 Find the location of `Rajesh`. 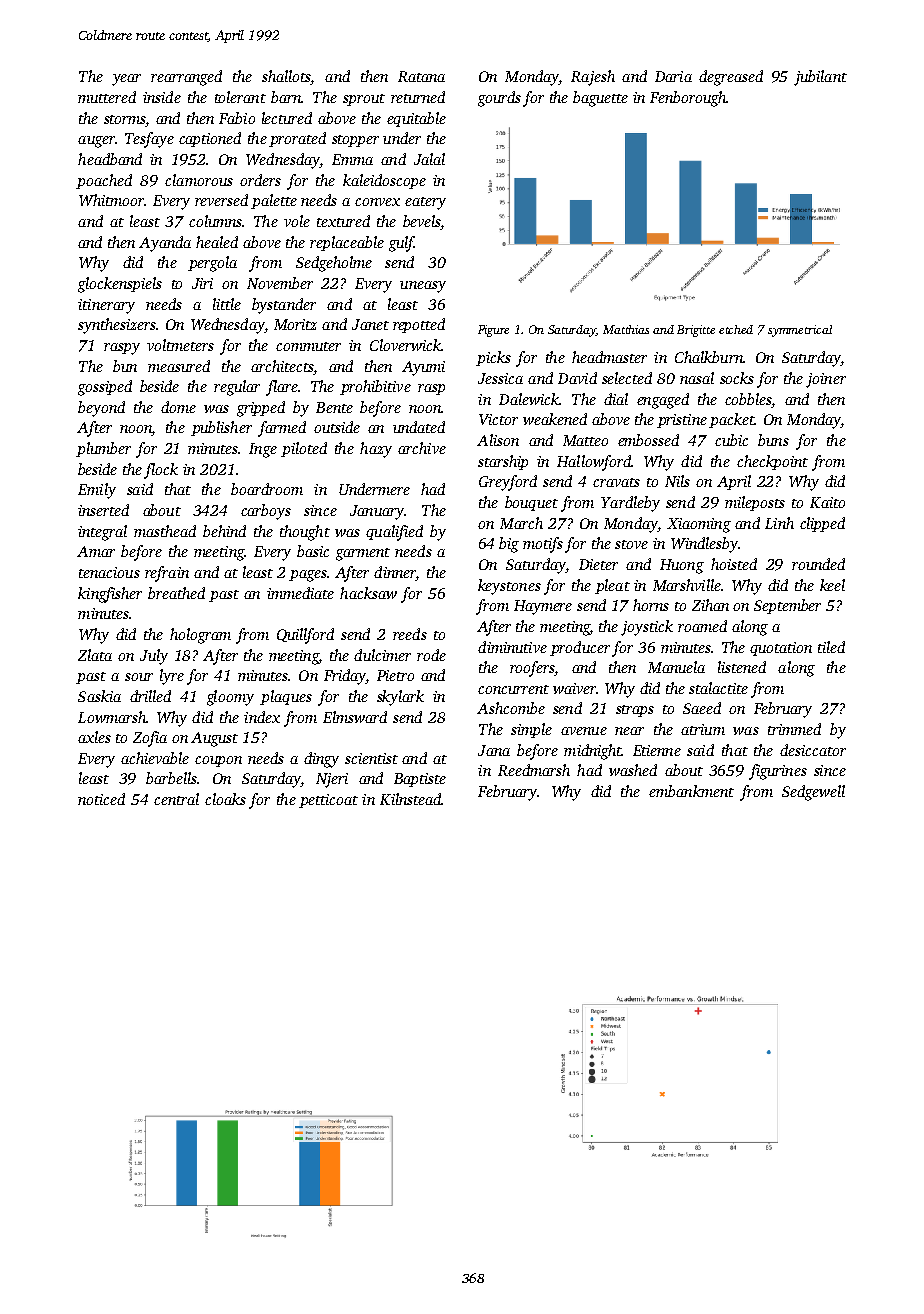

Rajesh is located at coordinates (593, 78).
